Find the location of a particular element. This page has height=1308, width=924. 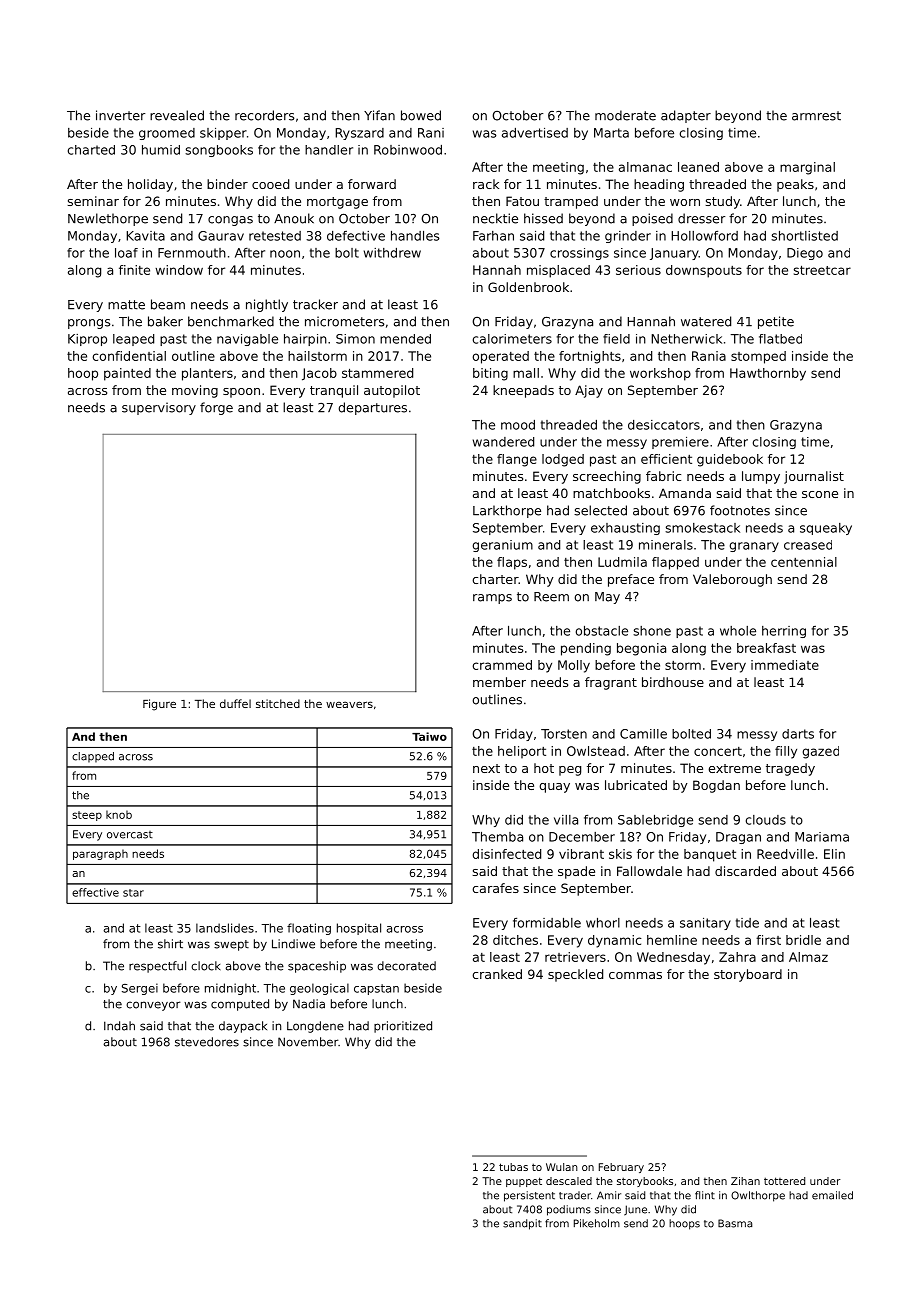

Ajay is located at coordinates (589, 391).
